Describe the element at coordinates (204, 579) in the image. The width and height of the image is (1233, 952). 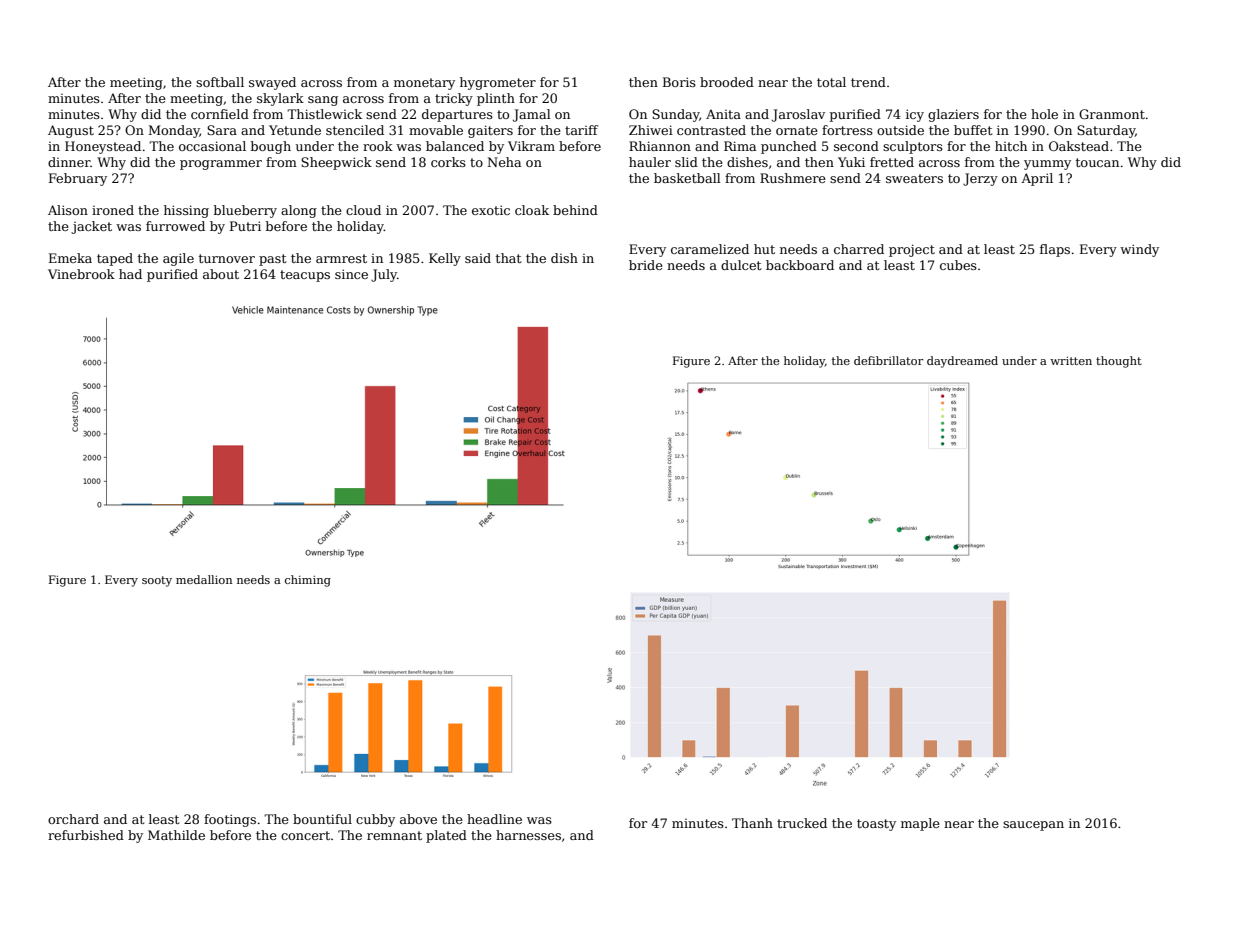
I see `medallion` at that location.
